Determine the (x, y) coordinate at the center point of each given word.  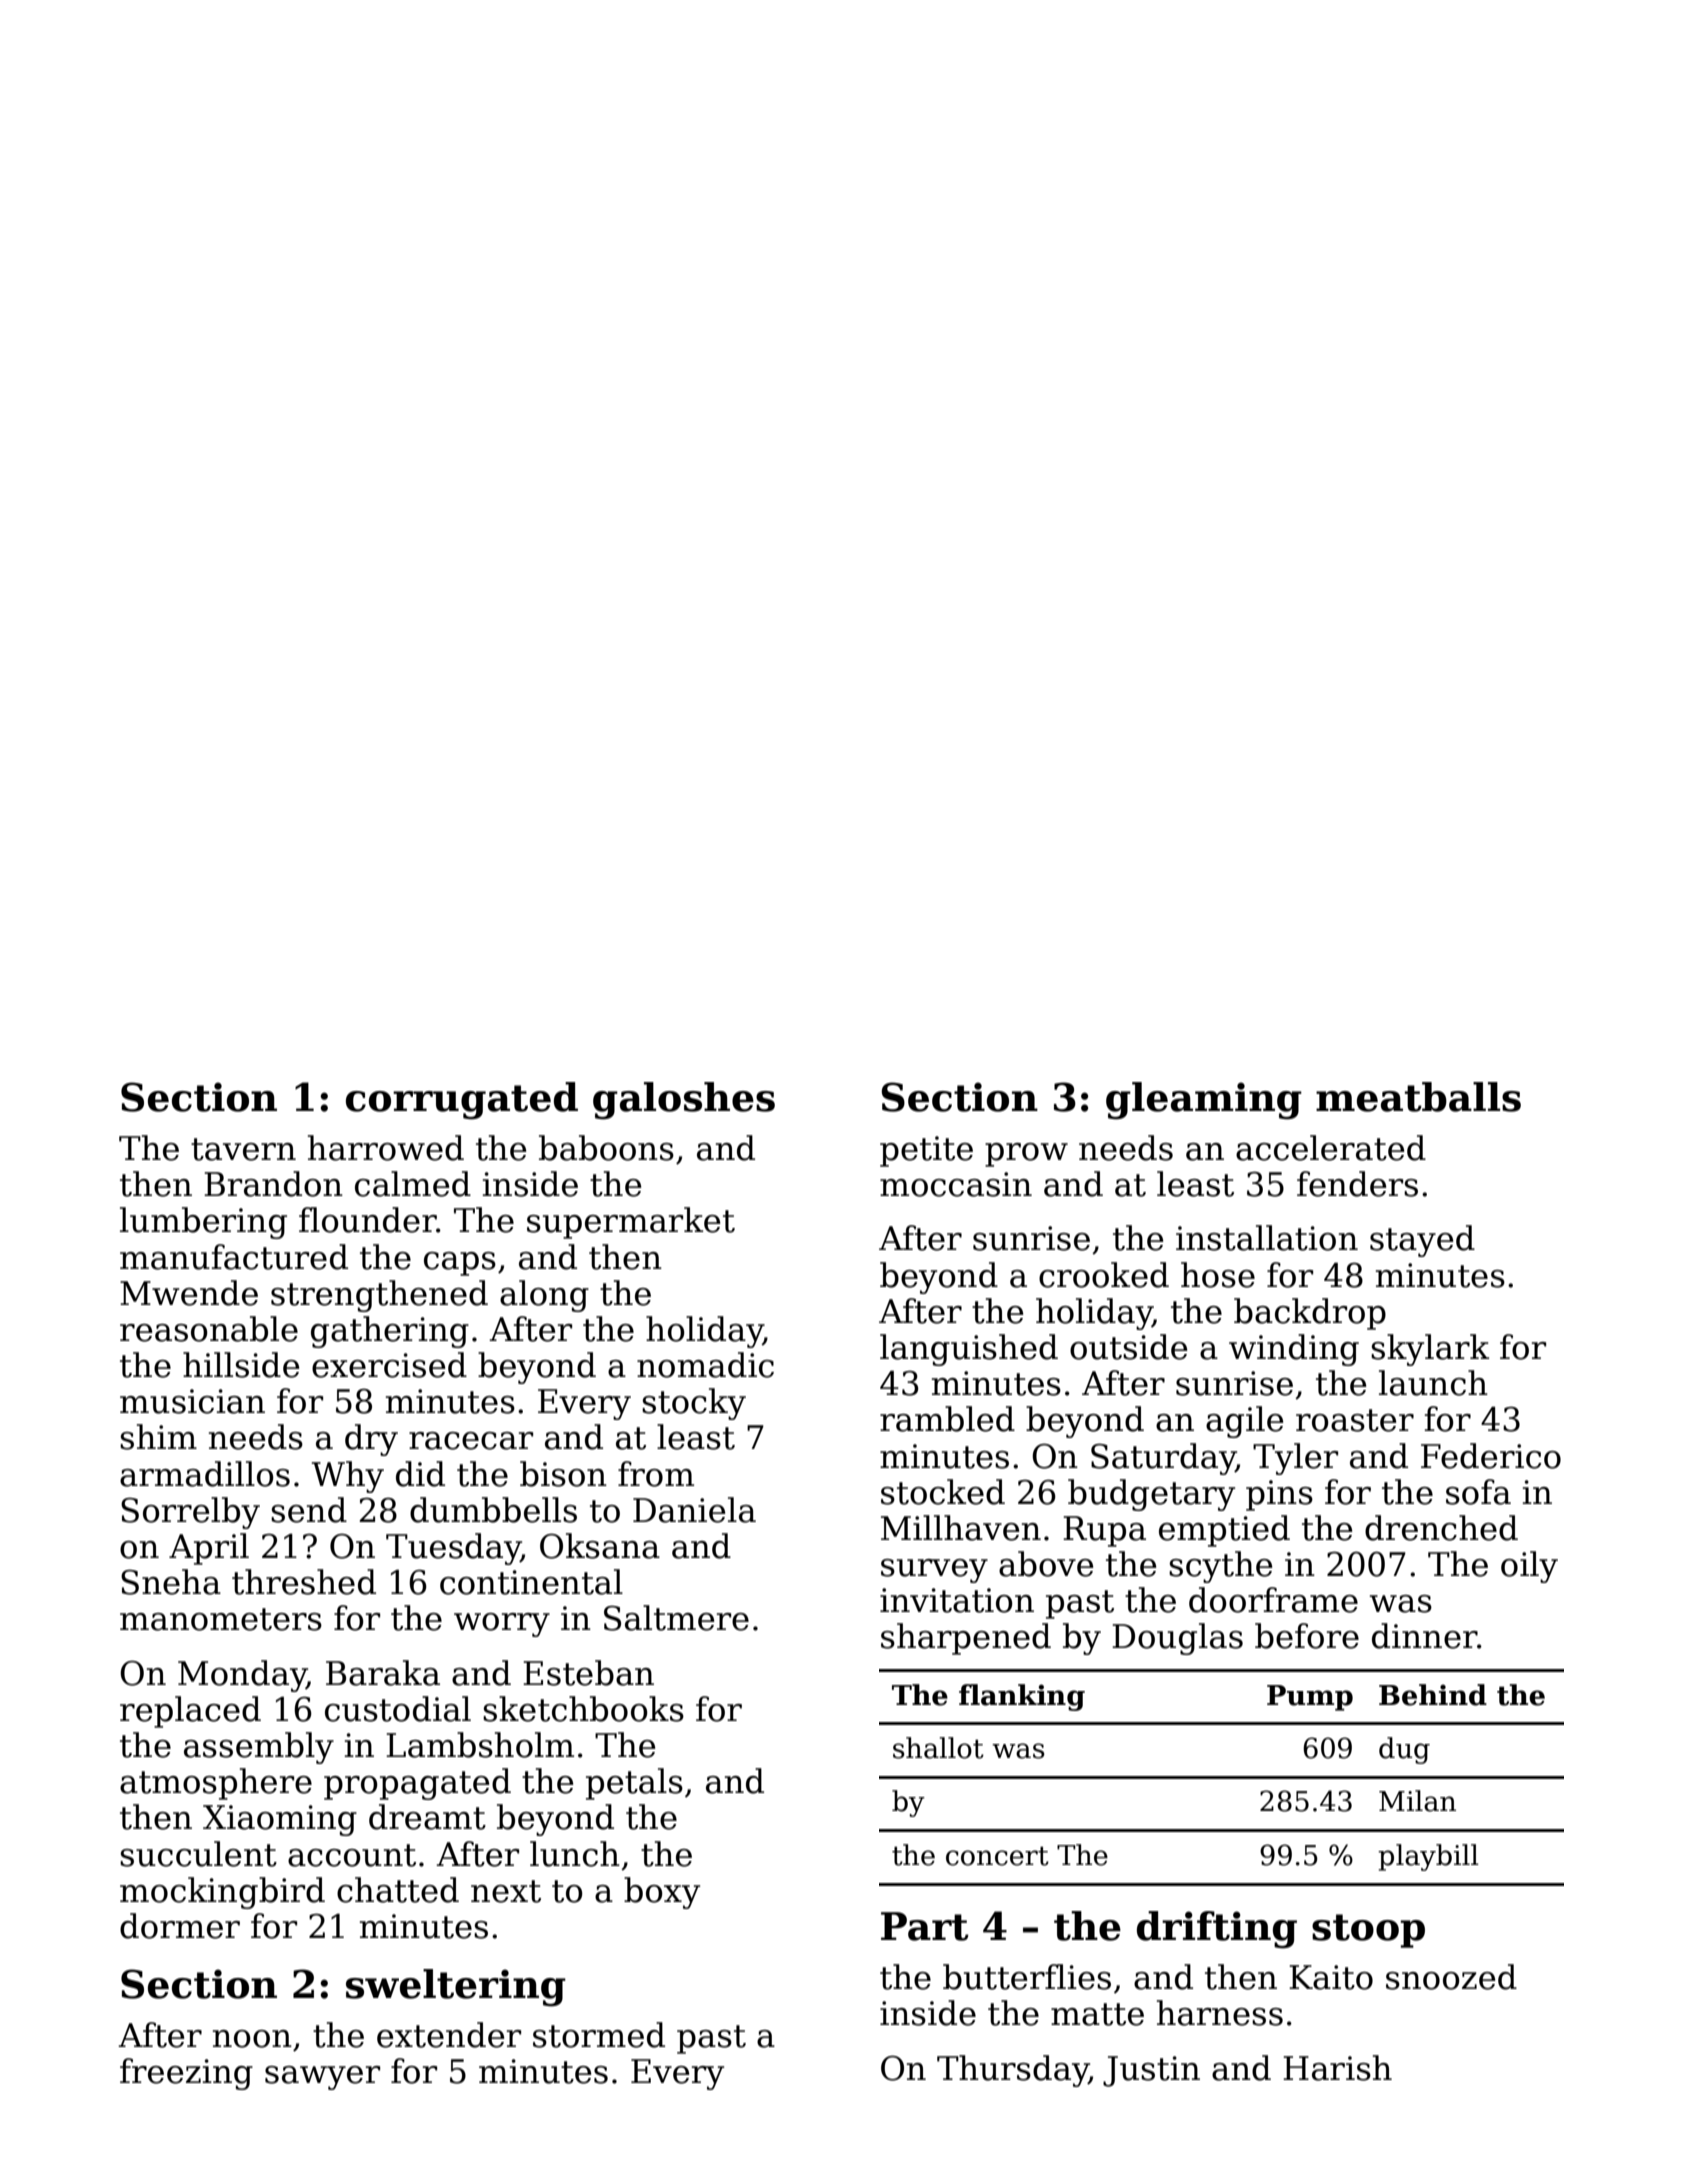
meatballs (1418, 1097)
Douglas (1177, 1639)
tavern (243, 1149)
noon (252, 2039)
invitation (957, 1600)
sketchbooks (583, 1709)
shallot (938, 1748)
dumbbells (493, 1510)
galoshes (684, 1101)
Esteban (588, 1673)
